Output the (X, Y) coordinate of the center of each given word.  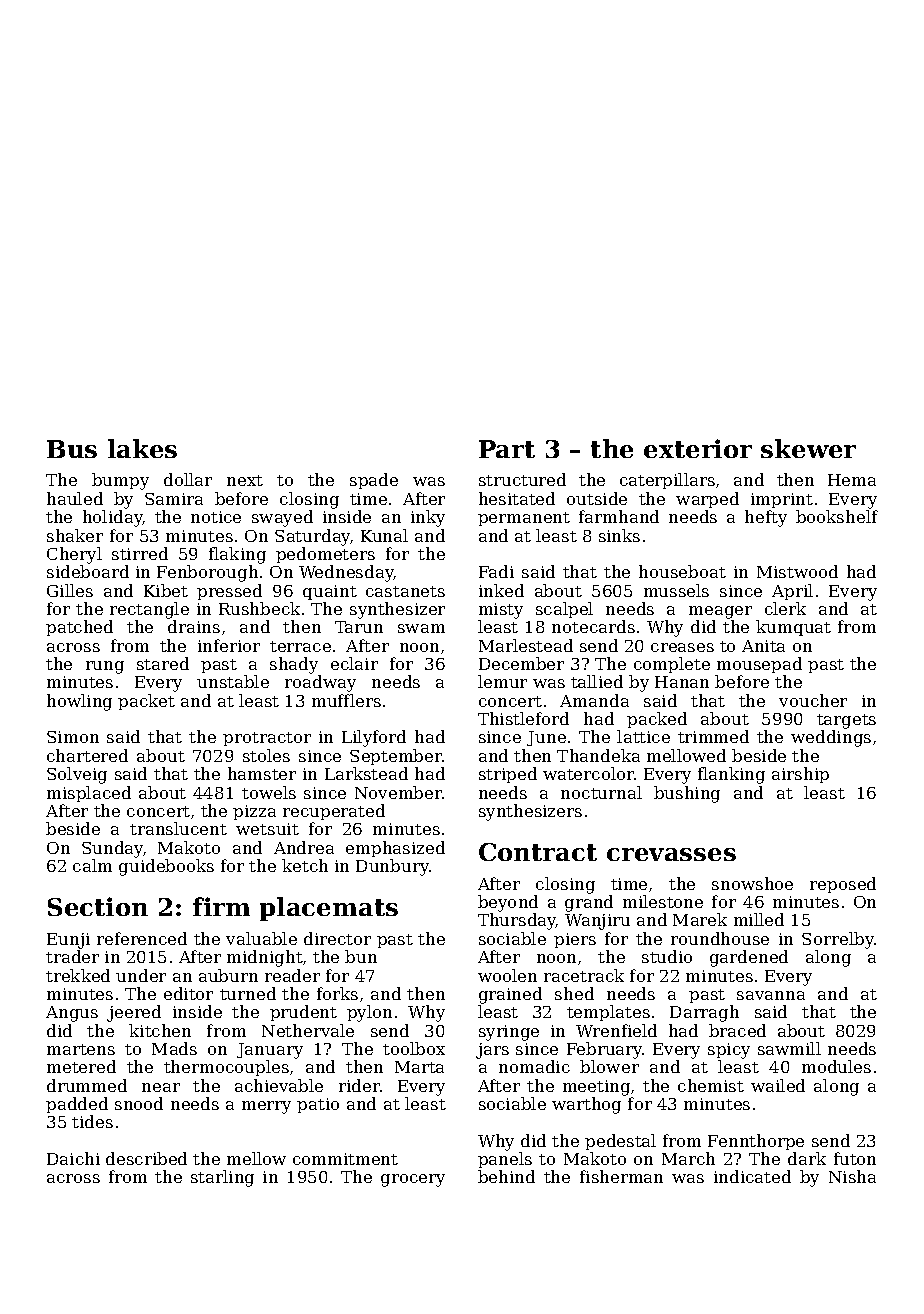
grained (510, 995)
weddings (831, 738)
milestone (663, 901)
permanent (524, 519)
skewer (808, 448)
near (161, 1087)
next (245, 480)
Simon (73, 737)
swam (421, 628)
